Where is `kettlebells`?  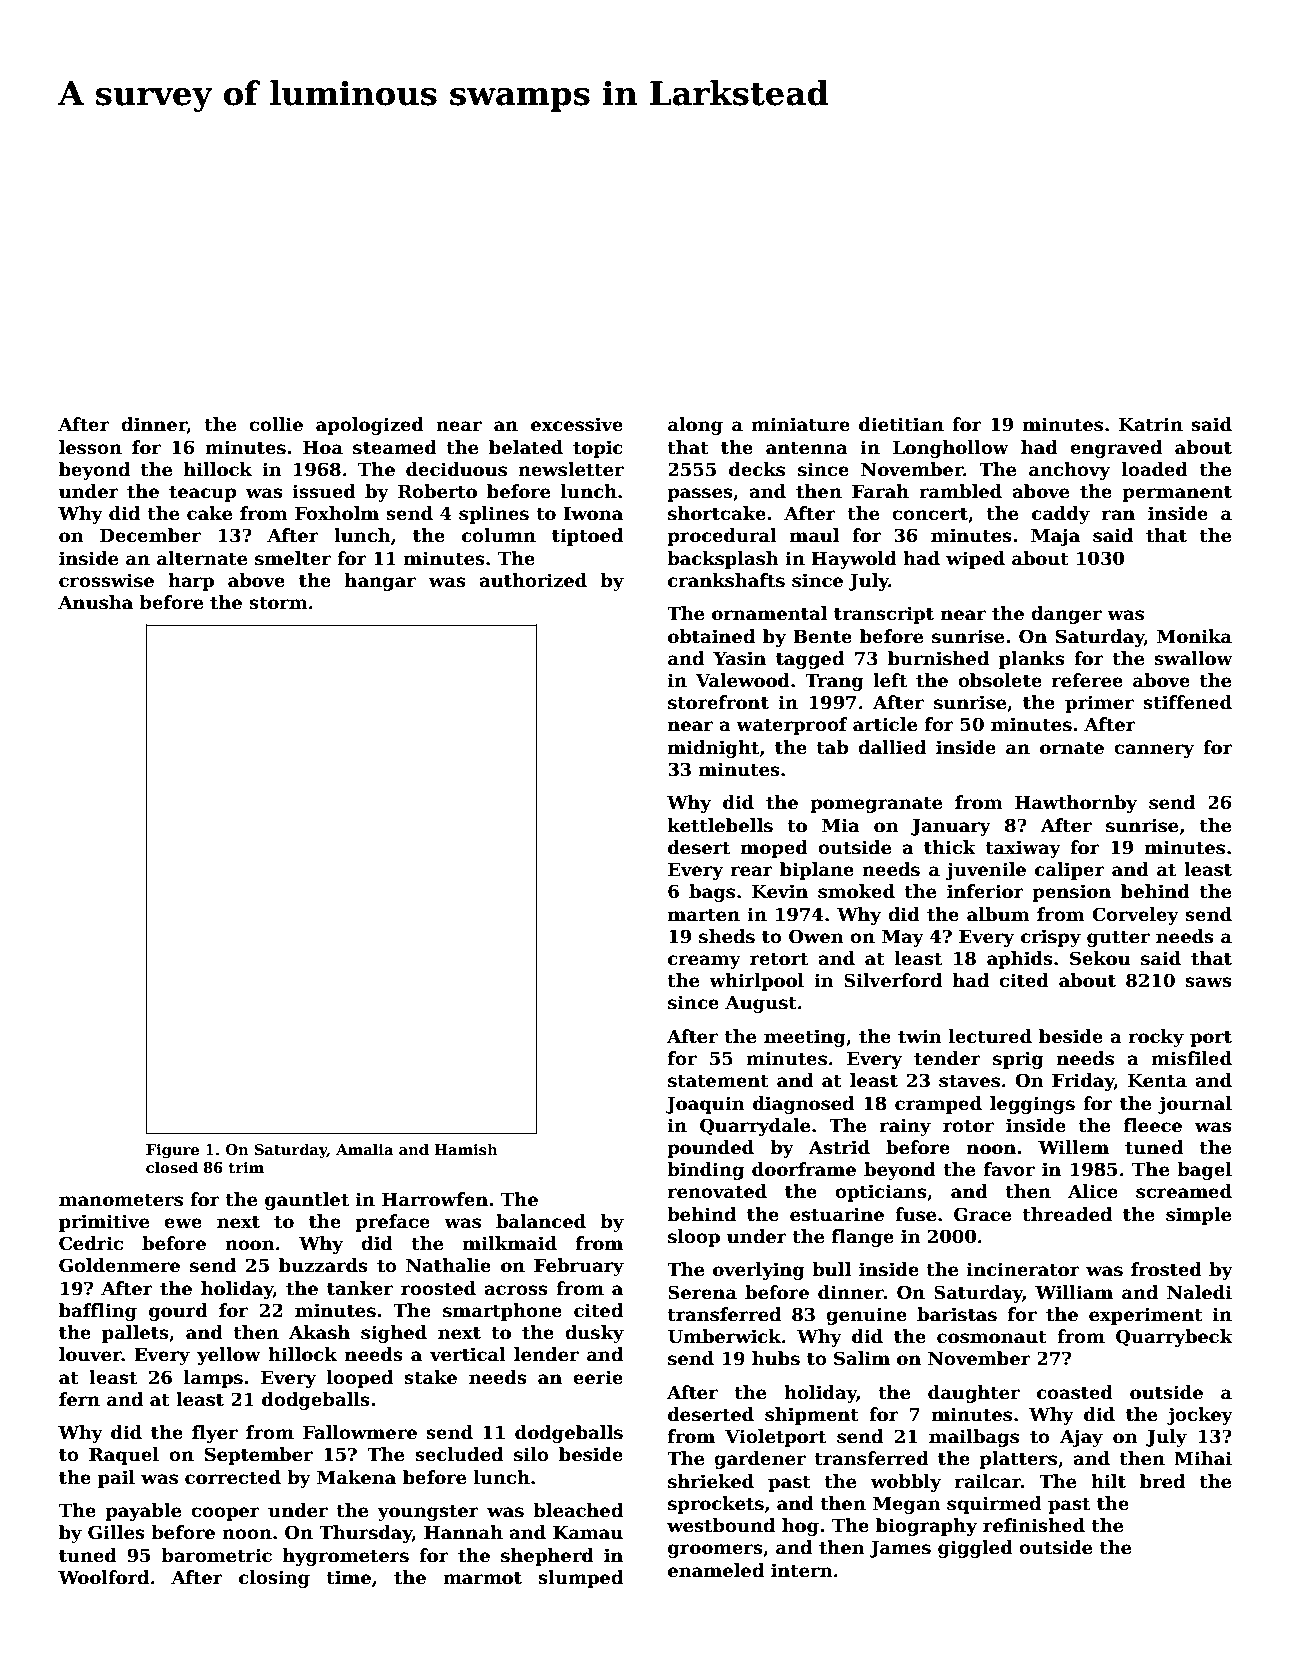
kettlebells is located at coordinates (720, 825).
